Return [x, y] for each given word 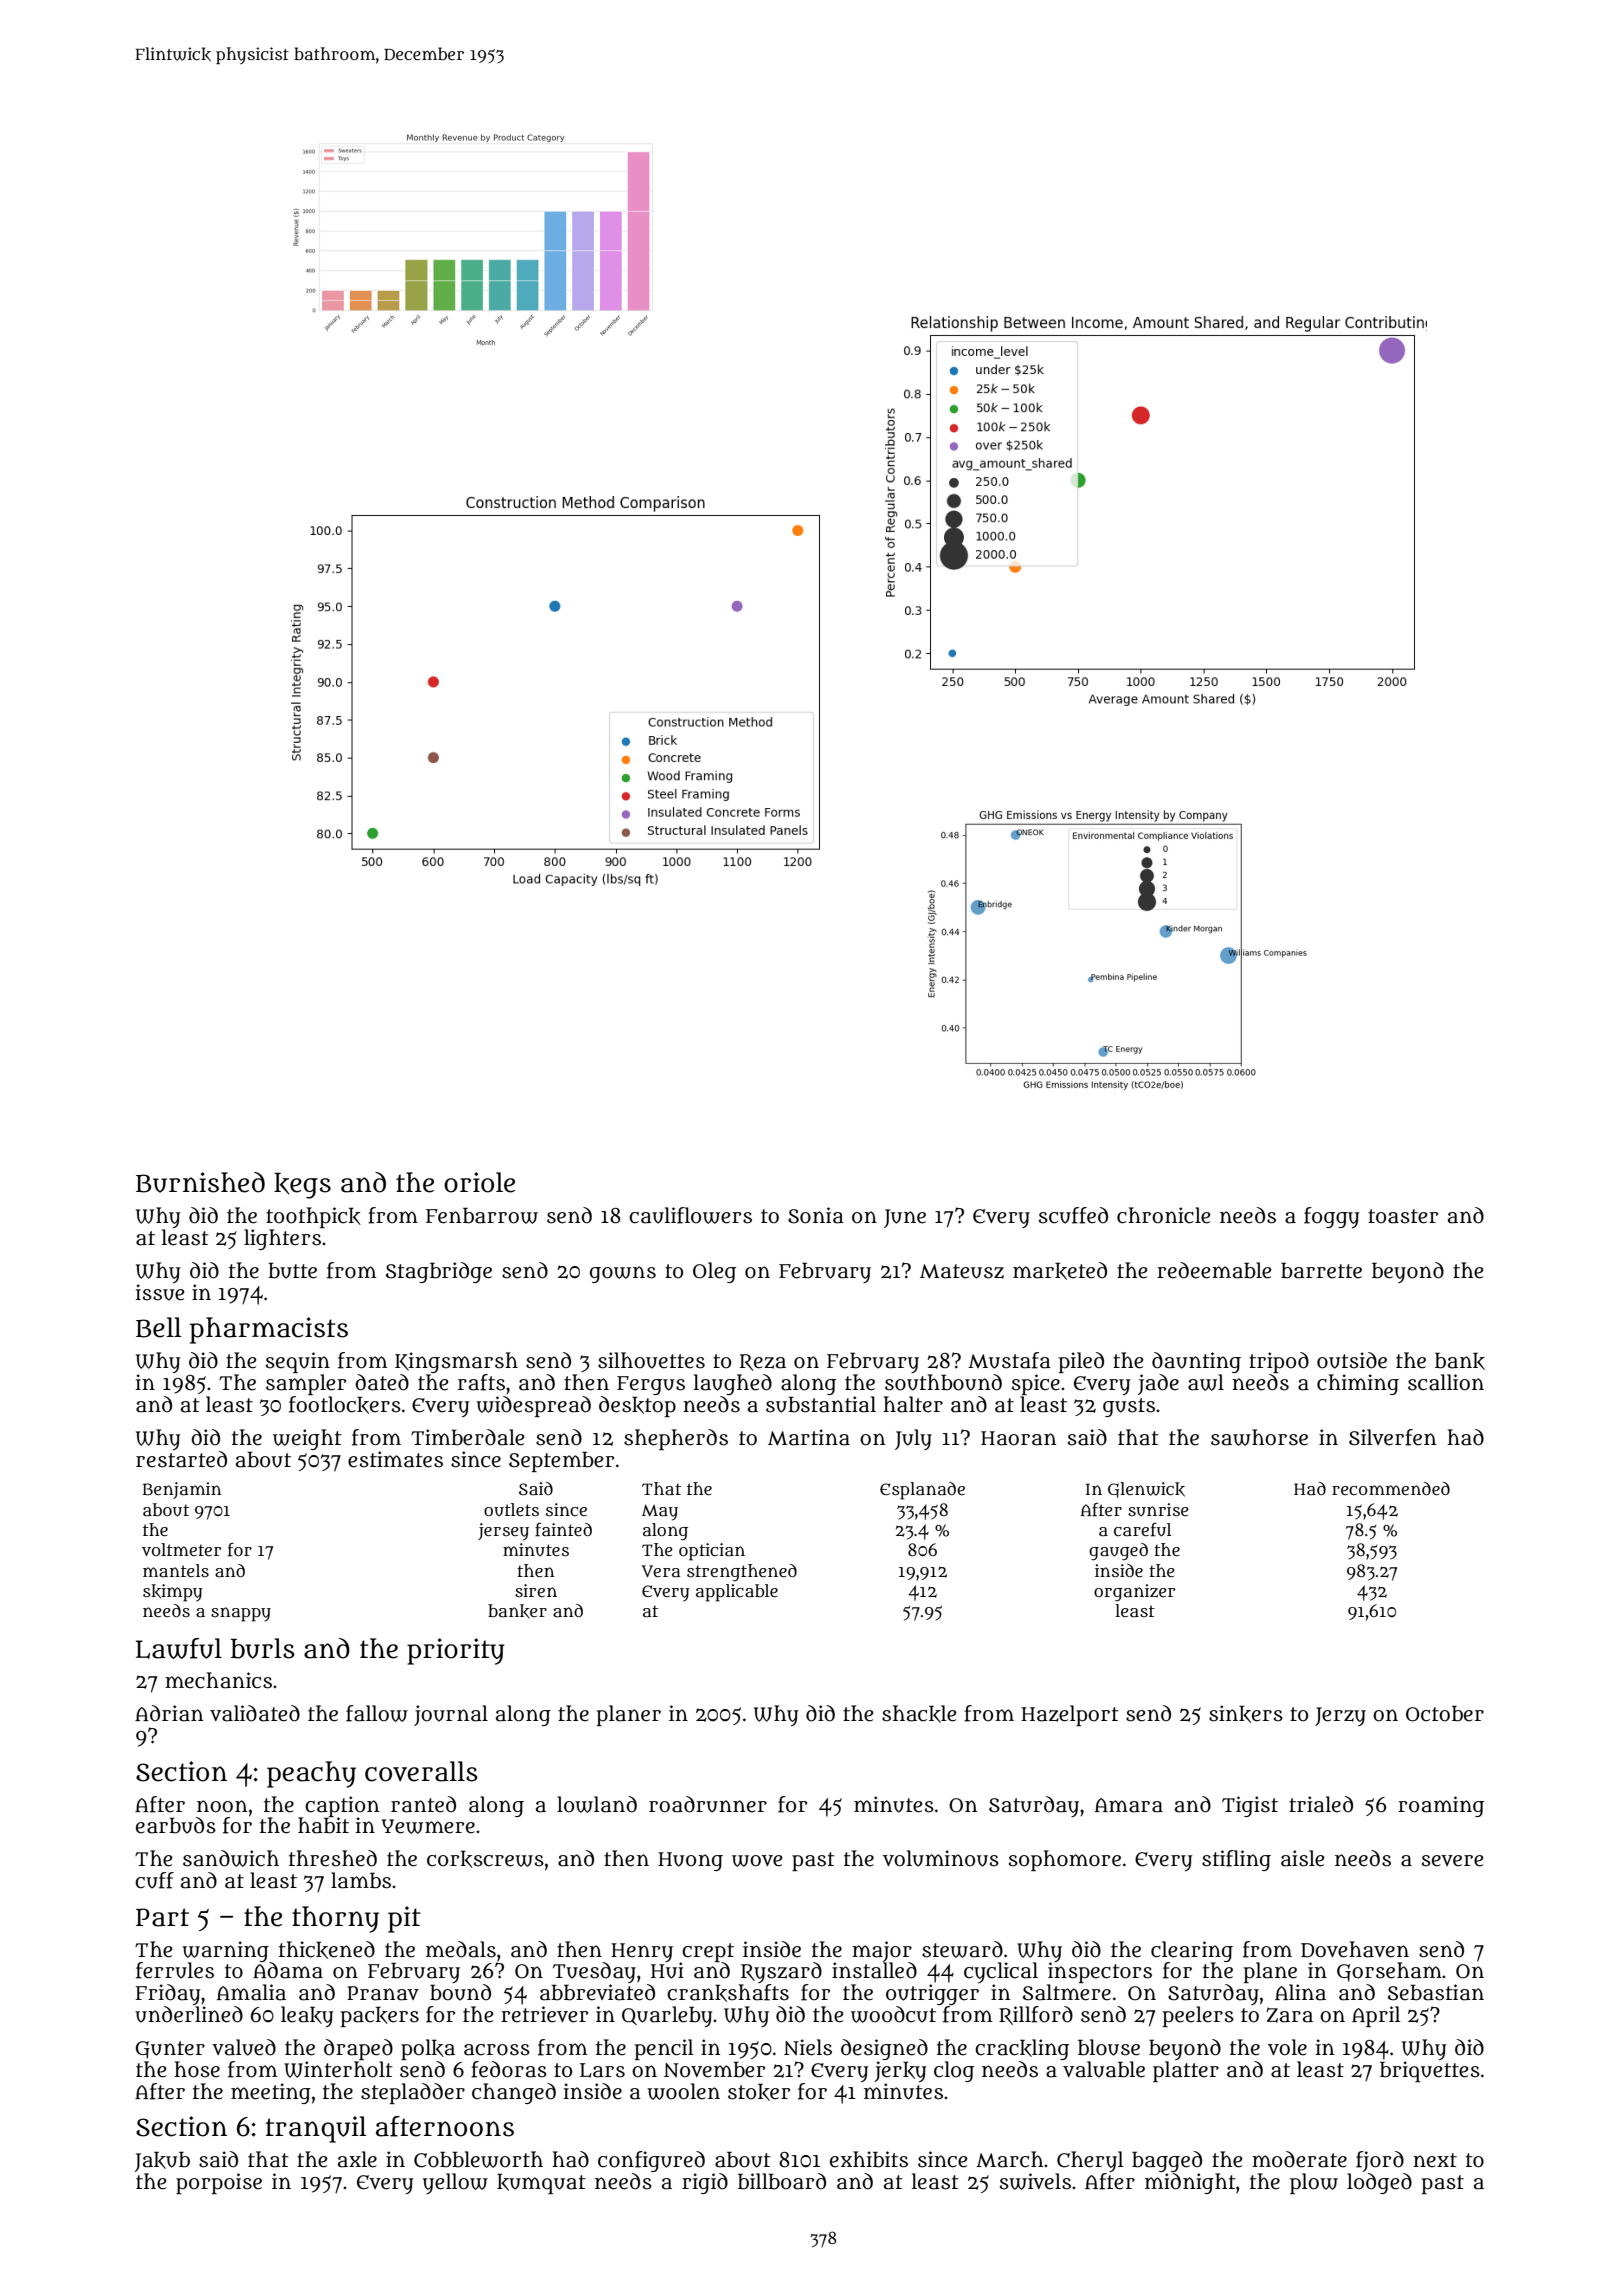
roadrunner [708, 1804]
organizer [1134, 1593]
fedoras [509, 2069]
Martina [809, 1437]
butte [292, 1270]
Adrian [169, 1713]
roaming [1441, 1806]
